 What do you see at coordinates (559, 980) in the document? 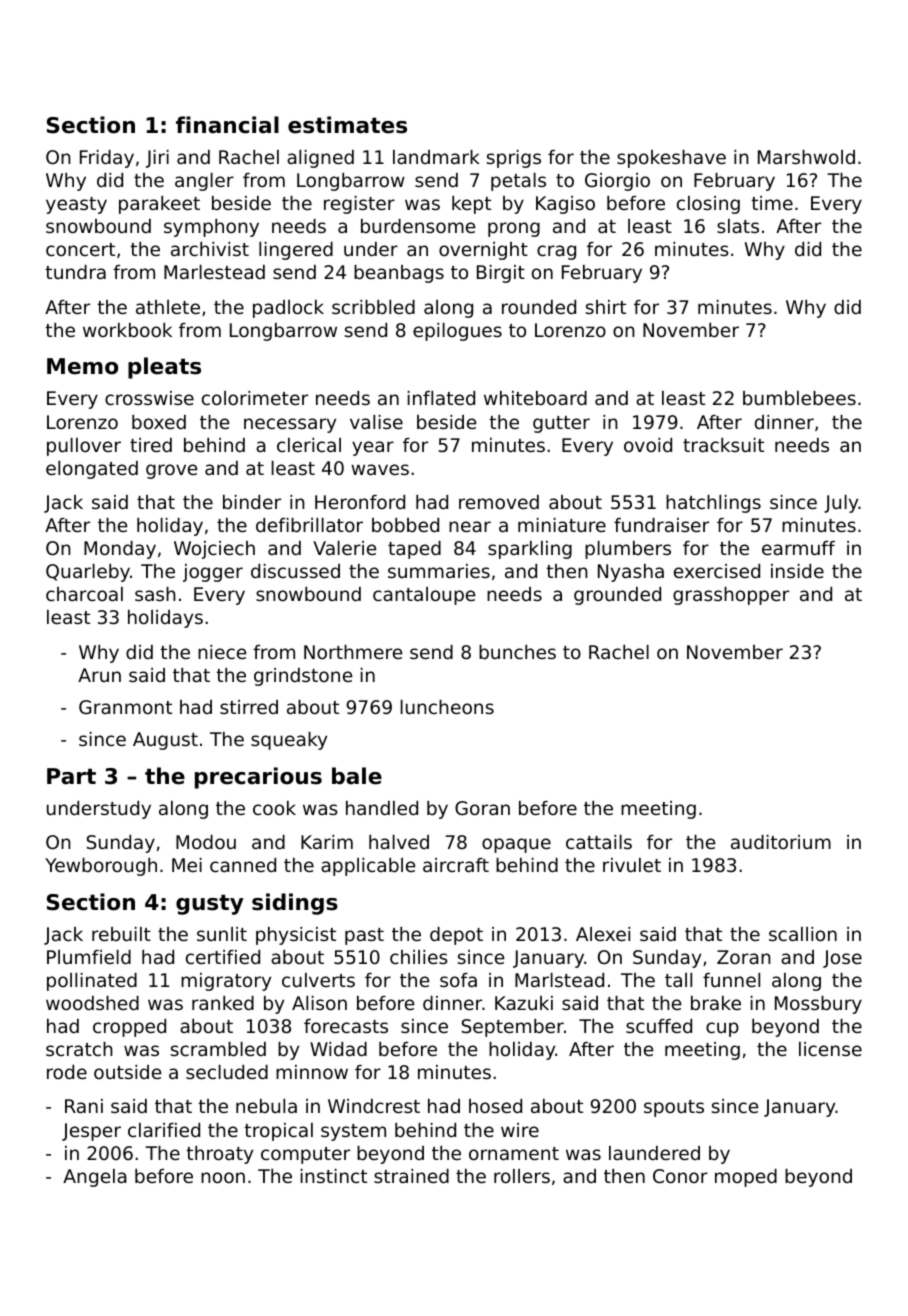
I see `Marlstead` at bounding box center [559, 980].
